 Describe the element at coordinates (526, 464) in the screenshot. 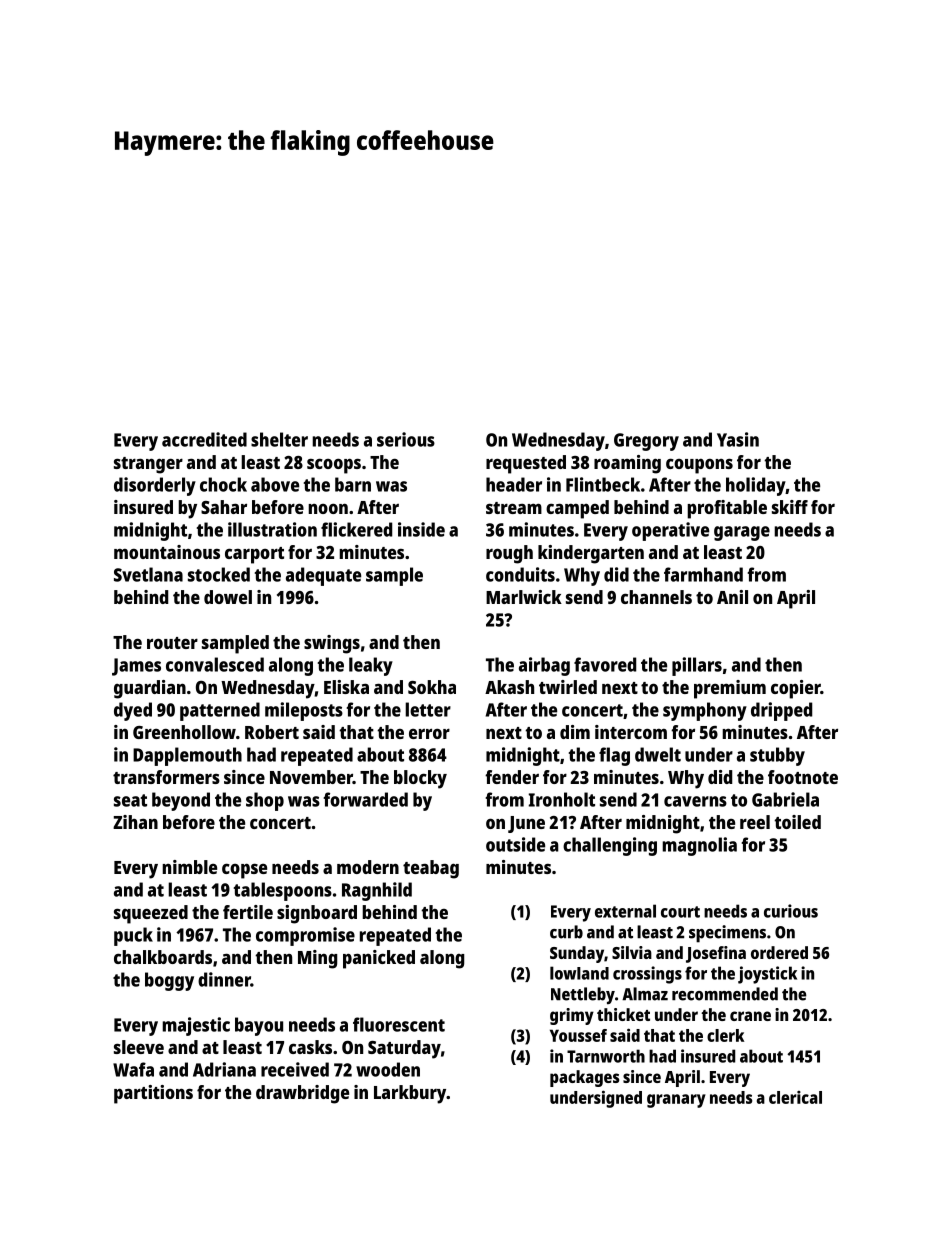

I see `requested` at that location.
